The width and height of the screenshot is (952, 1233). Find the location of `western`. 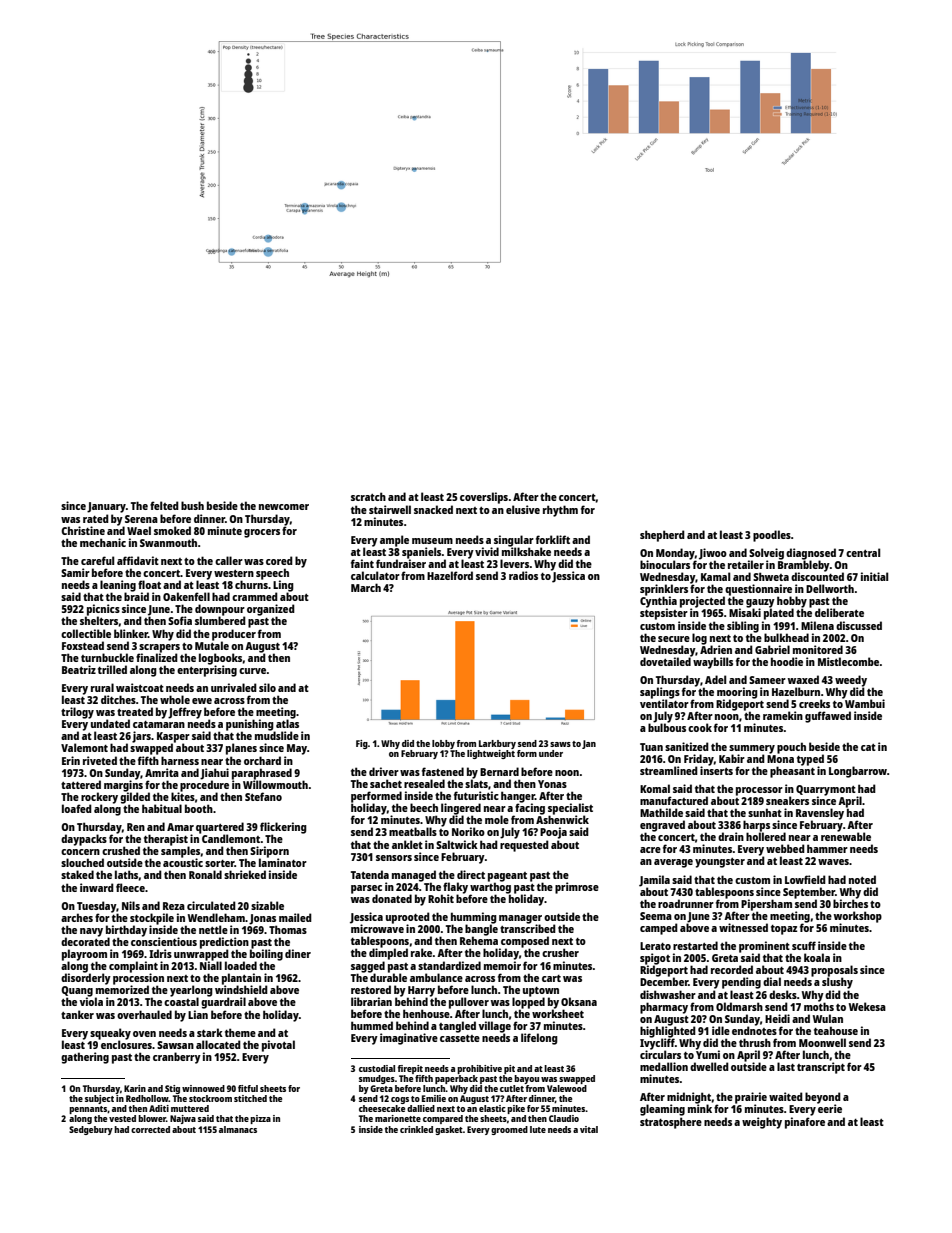

western is located at coordinates (234, 573).
